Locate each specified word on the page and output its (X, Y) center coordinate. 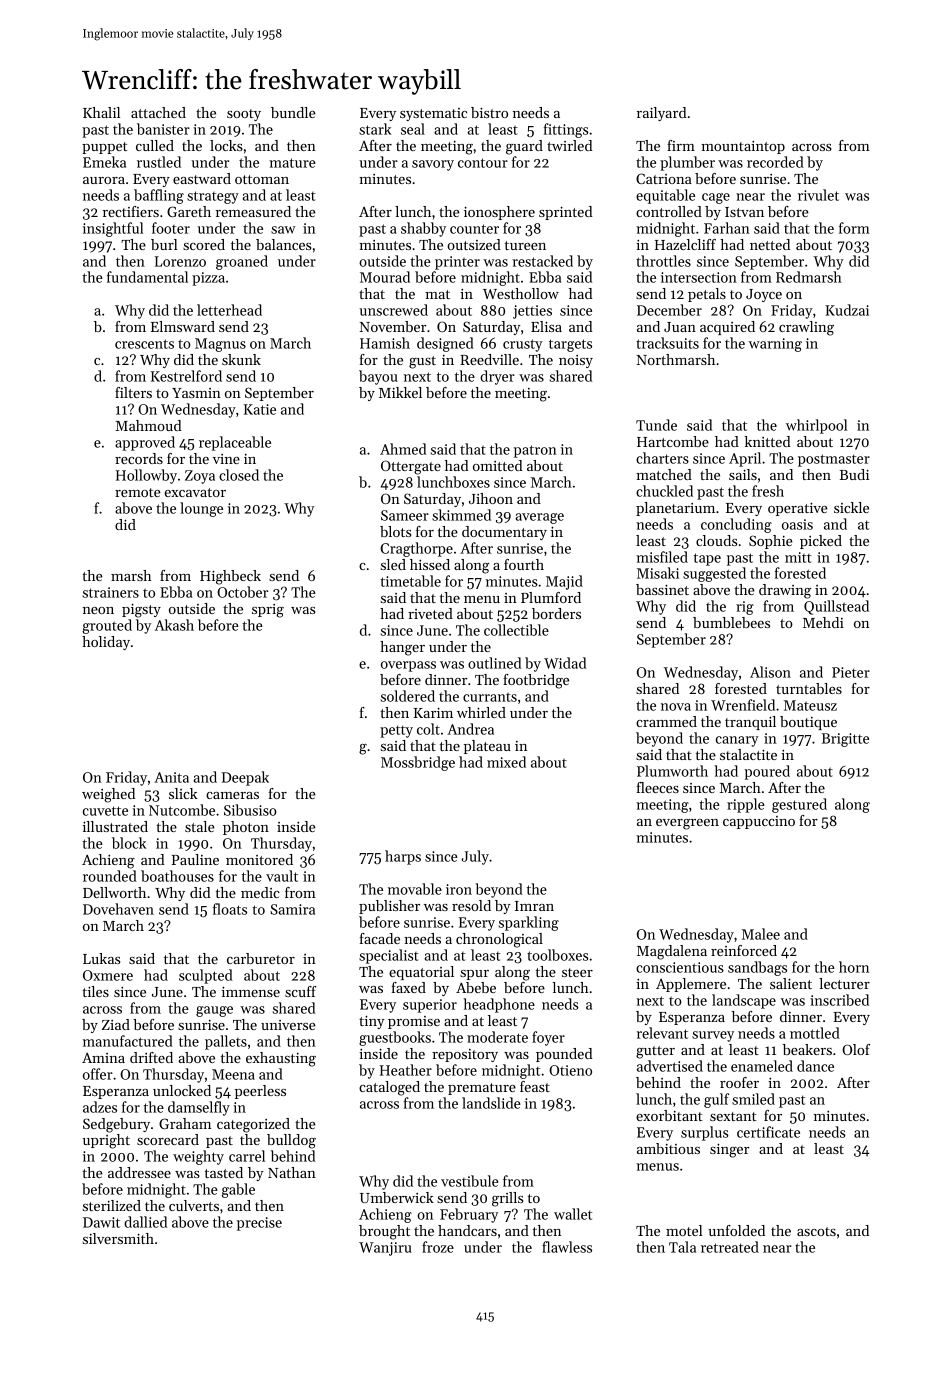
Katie (260, 409)
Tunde (656, 425)
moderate (497, 1037)
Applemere (691, 985)
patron (535, 451)
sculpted (206, 976)
